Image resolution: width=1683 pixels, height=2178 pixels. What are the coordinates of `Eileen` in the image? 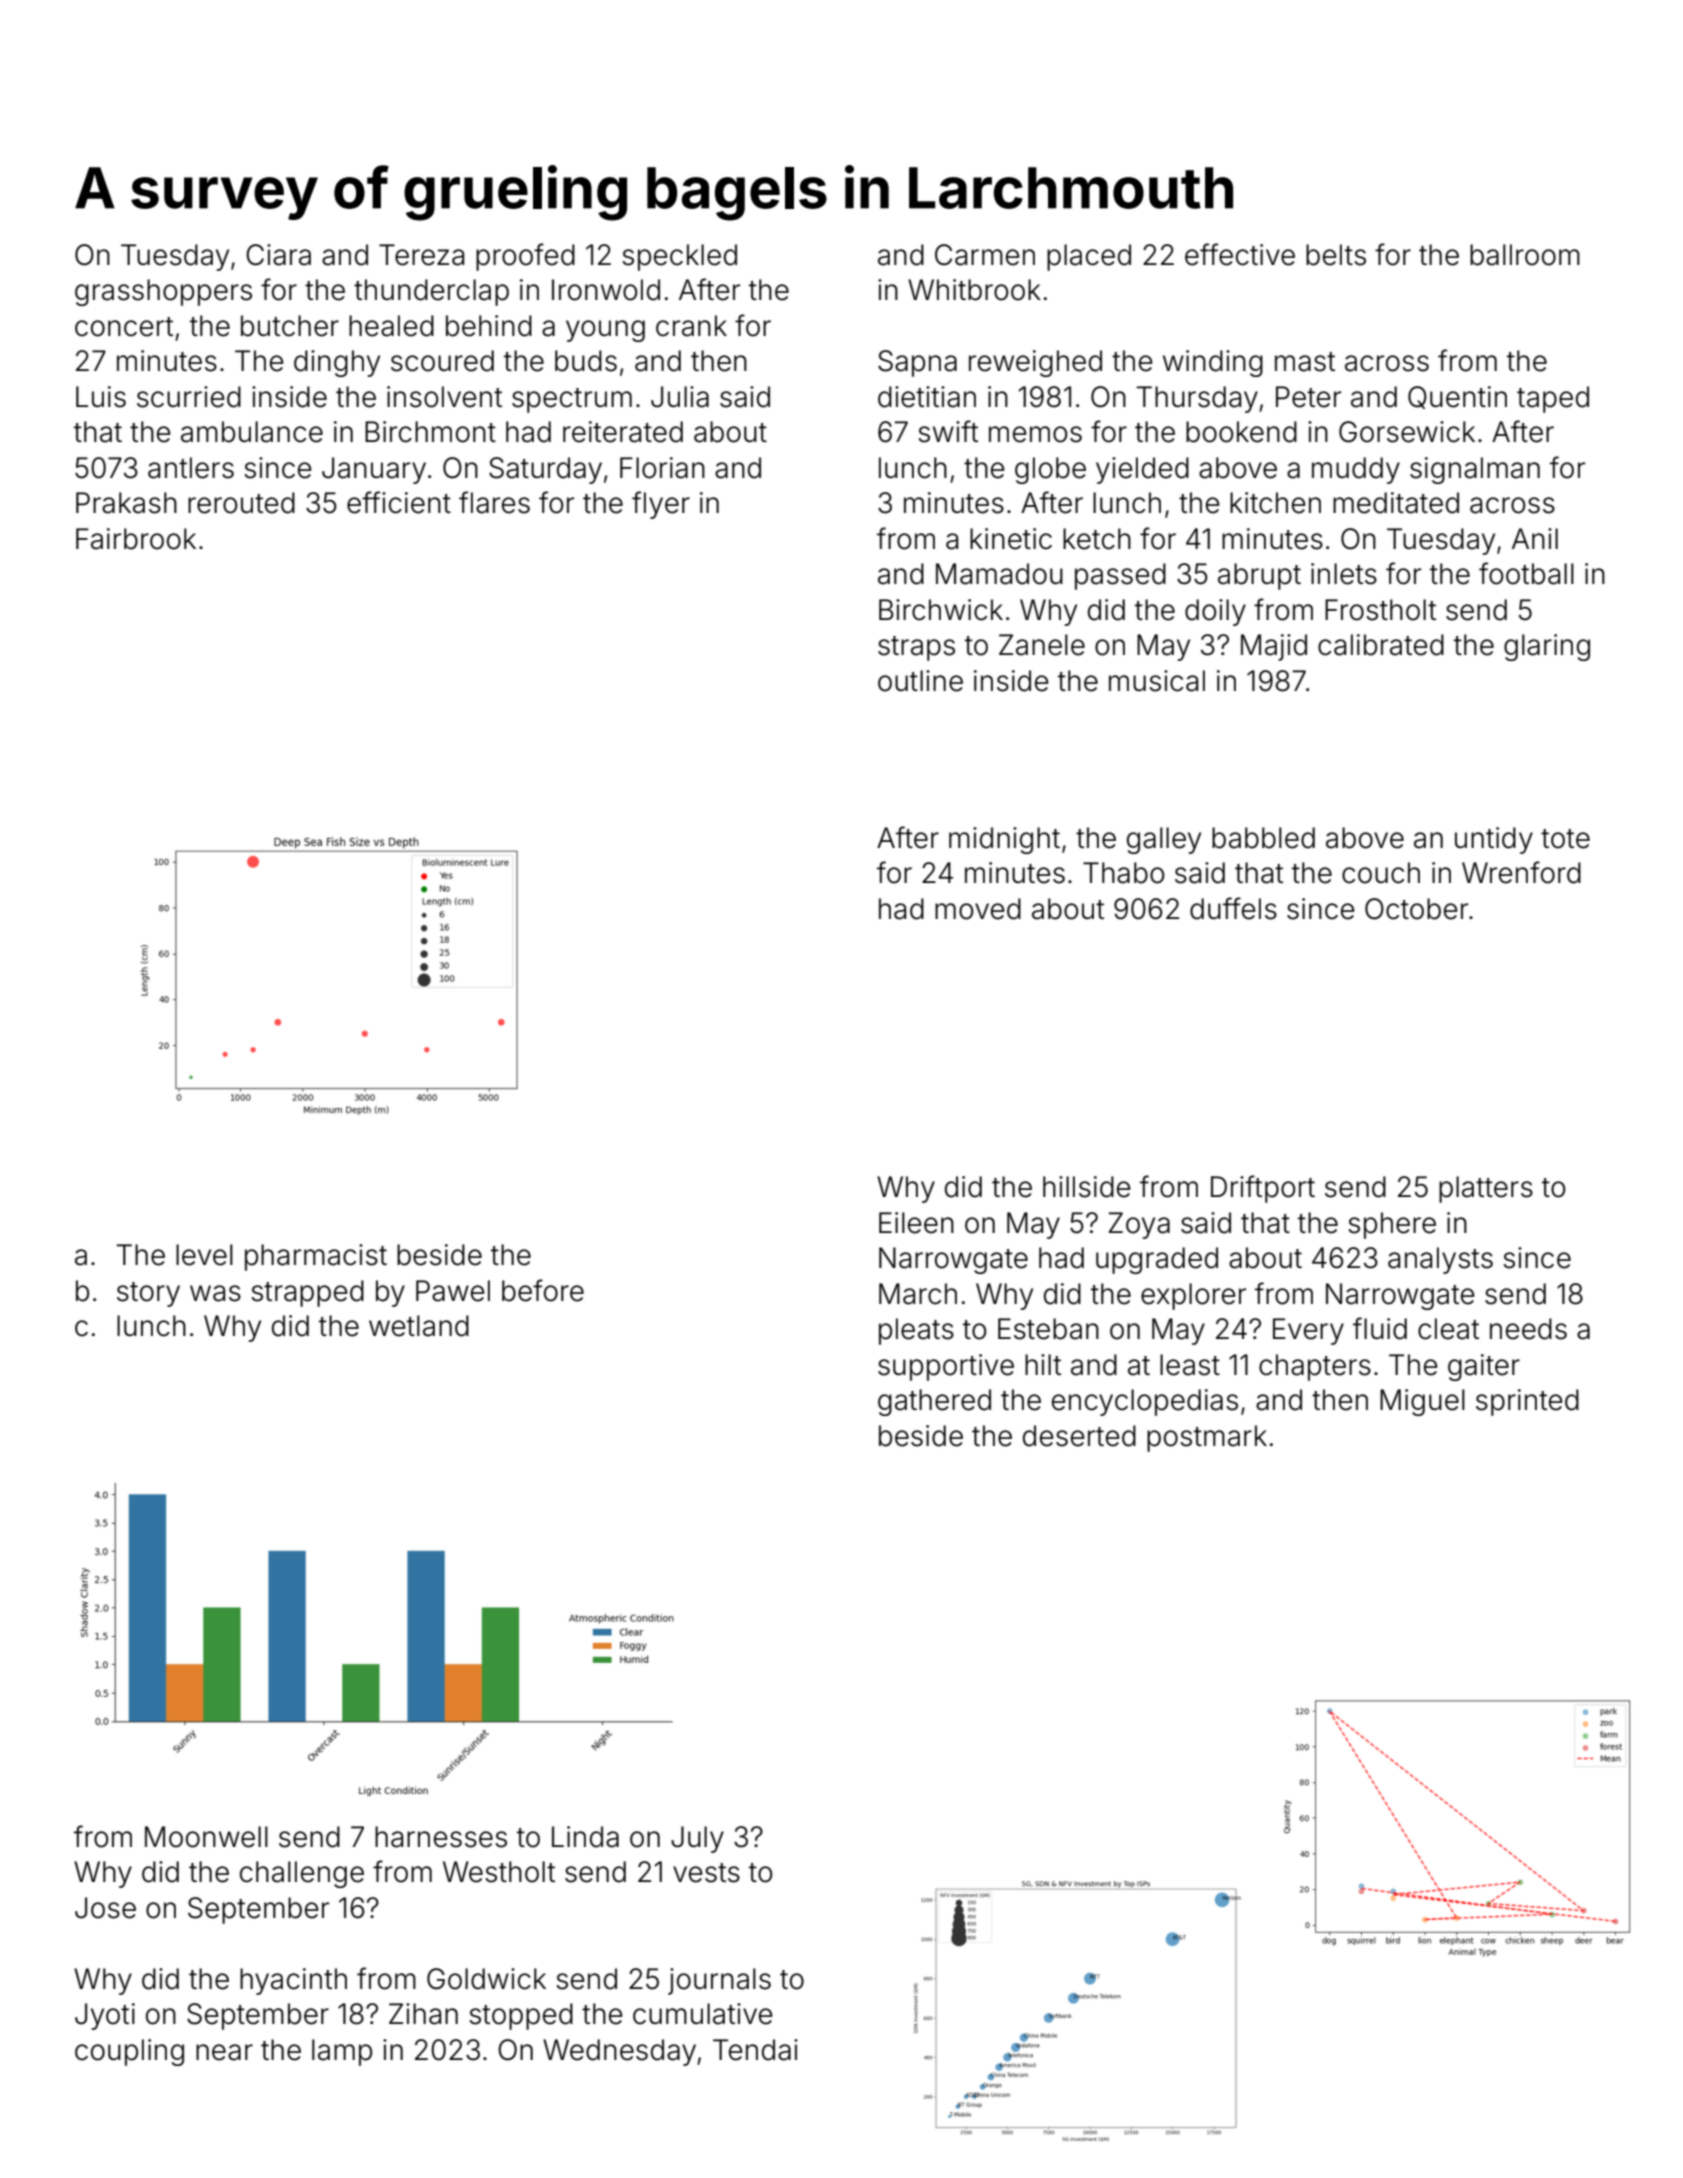 It's located at (916, 1223).
